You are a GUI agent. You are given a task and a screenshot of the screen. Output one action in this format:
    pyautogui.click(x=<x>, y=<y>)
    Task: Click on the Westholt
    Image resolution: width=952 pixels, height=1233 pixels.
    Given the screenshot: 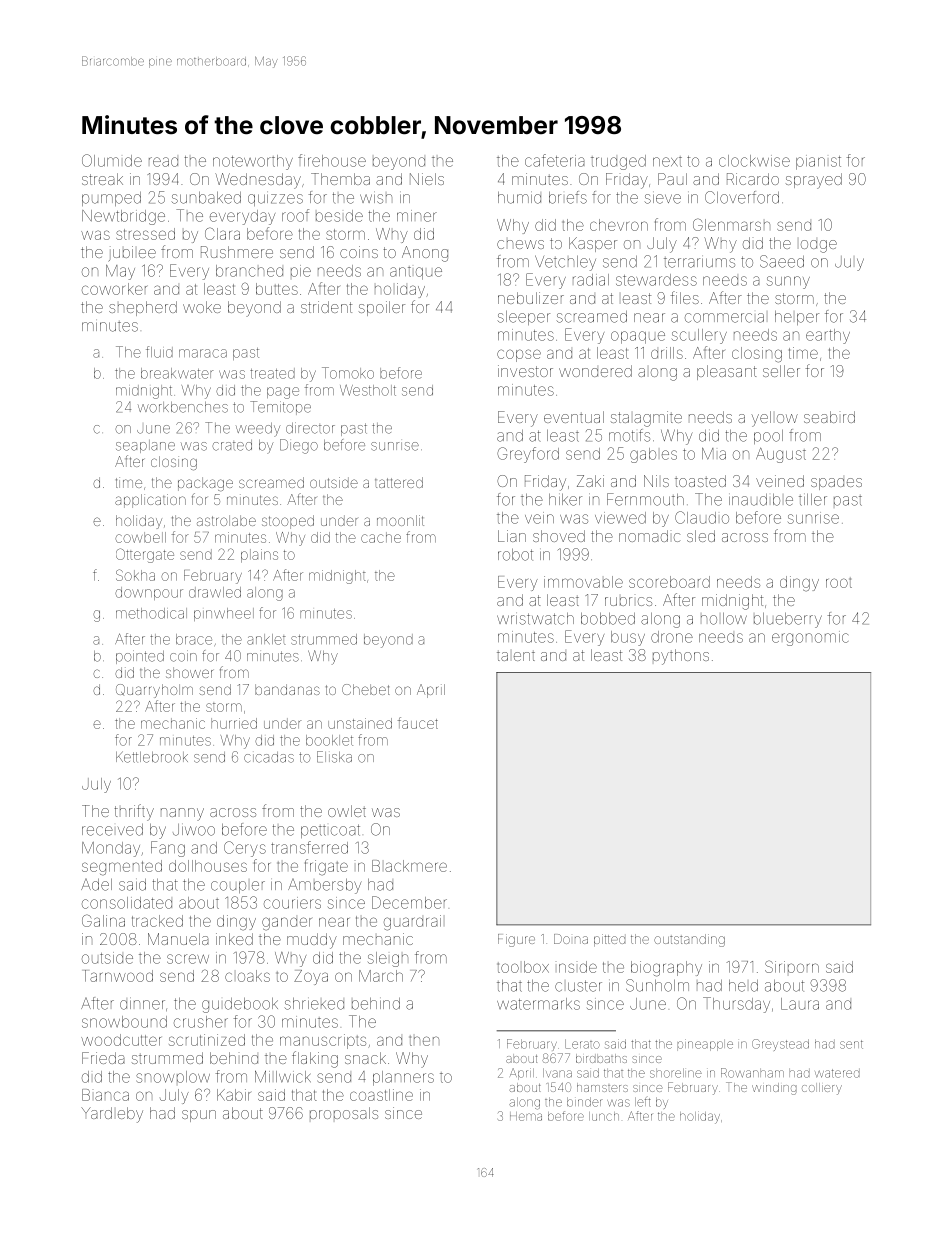 What is the action you would take?
    pyautogui.click(x=368, y=390)
